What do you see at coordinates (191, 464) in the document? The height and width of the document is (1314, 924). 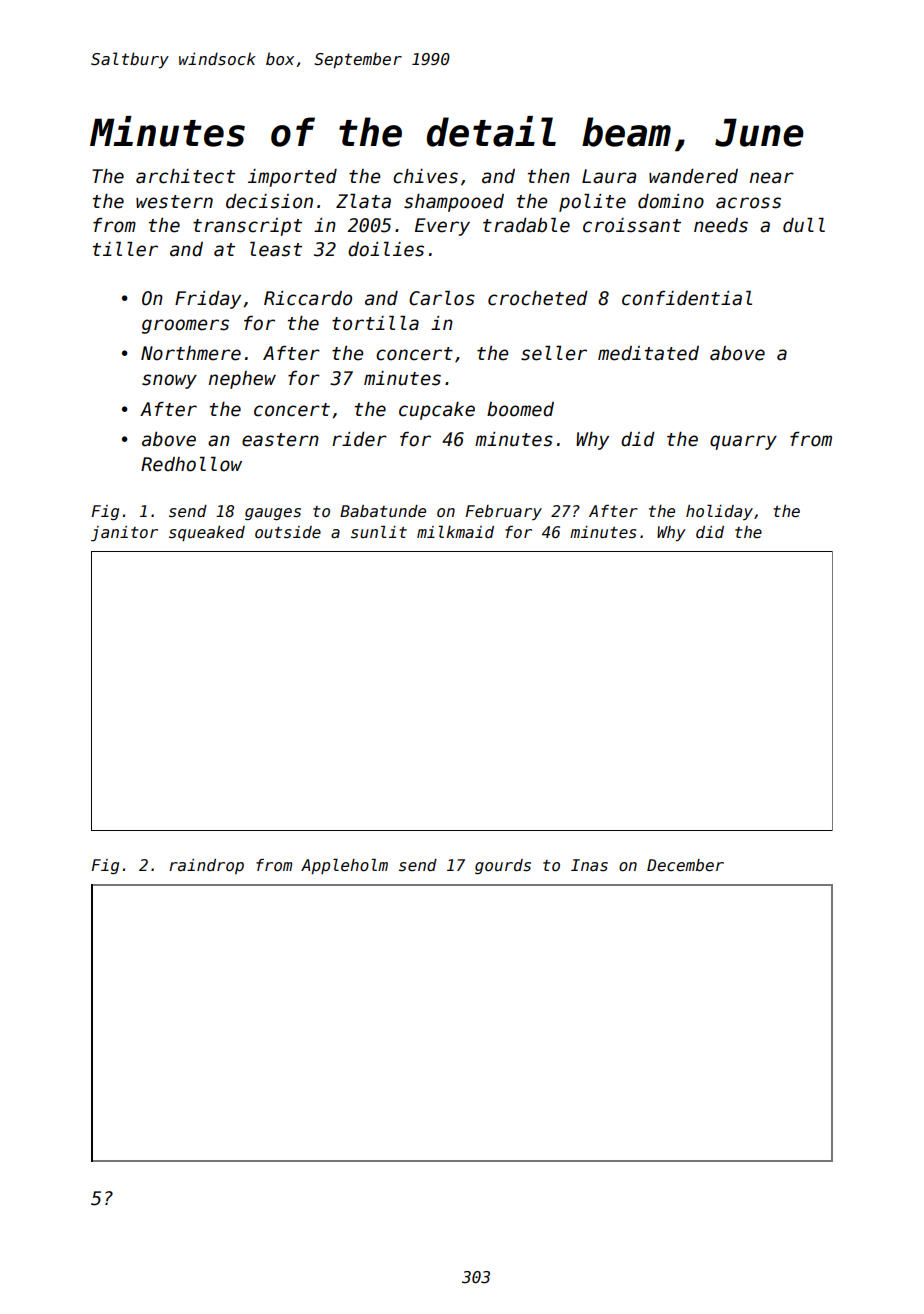 I see `Redhollow` at bounding box center [191, 464].
